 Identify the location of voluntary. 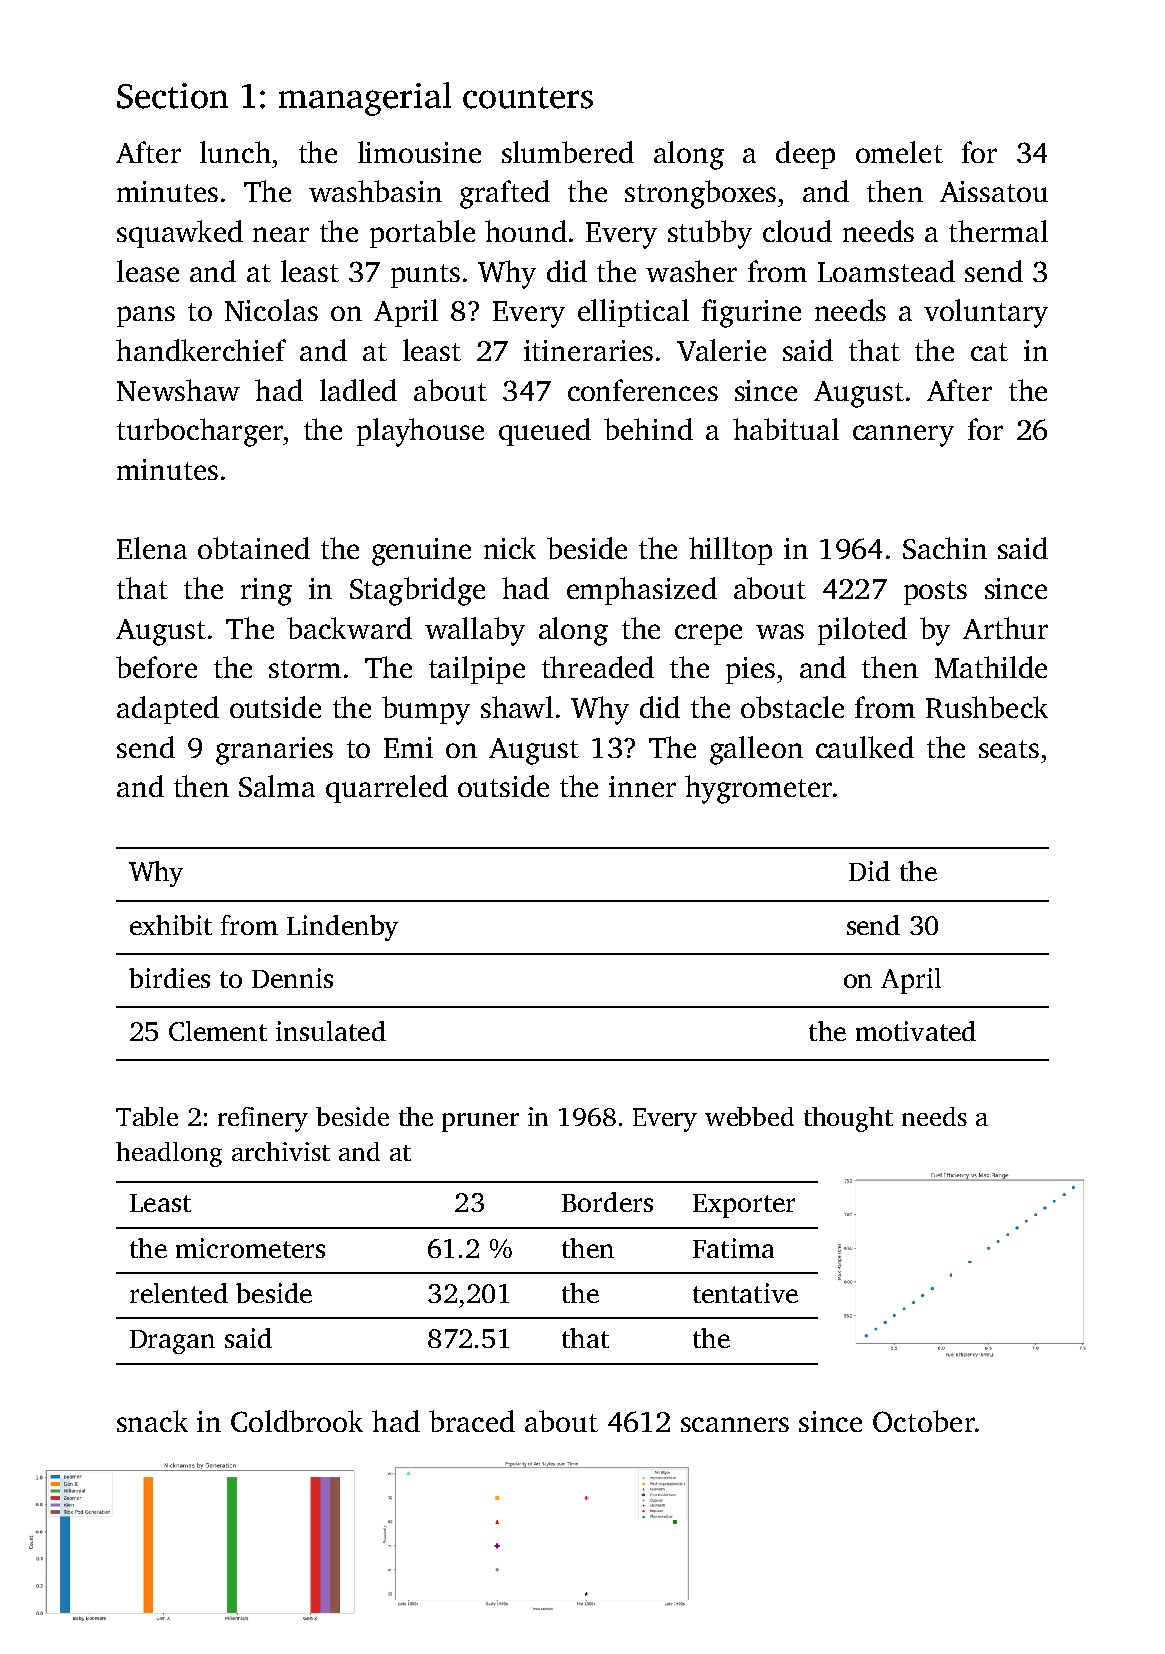
(986, 313).
